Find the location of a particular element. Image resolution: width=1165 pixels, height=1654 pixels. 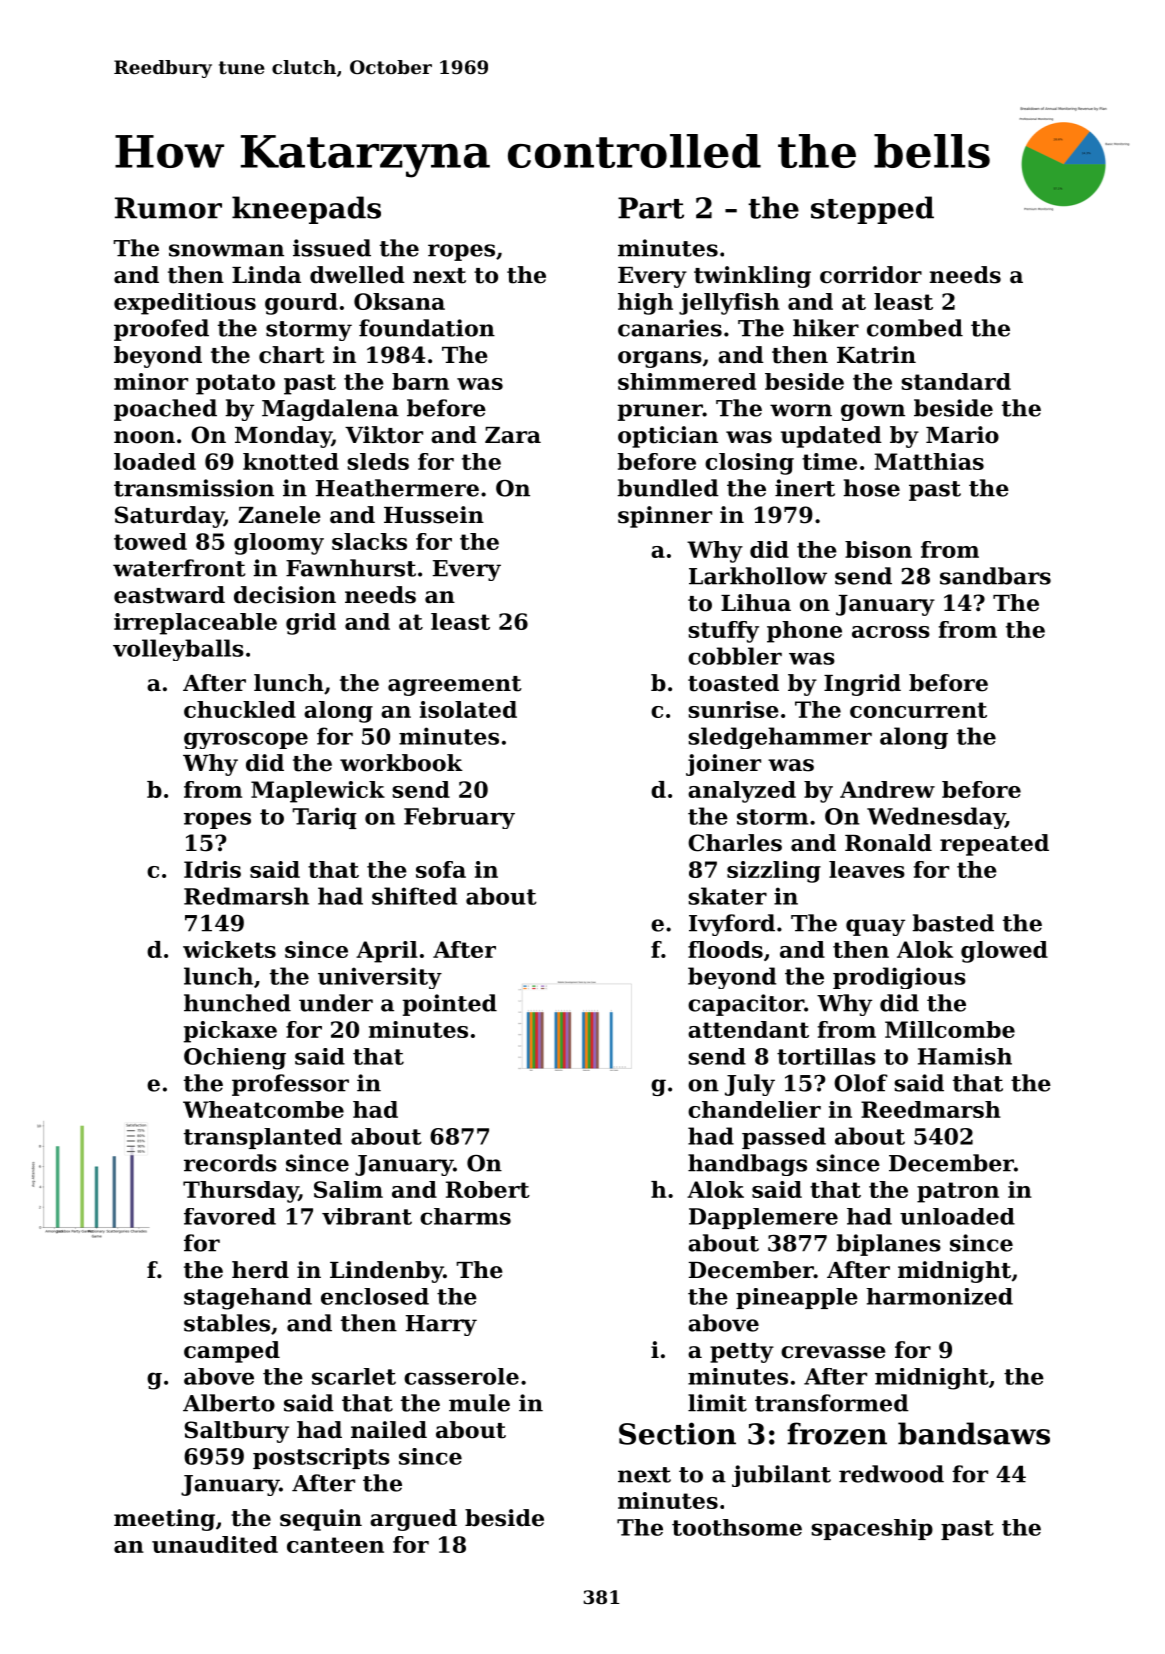

Millcombe is located at coordinates (950, 1029).
